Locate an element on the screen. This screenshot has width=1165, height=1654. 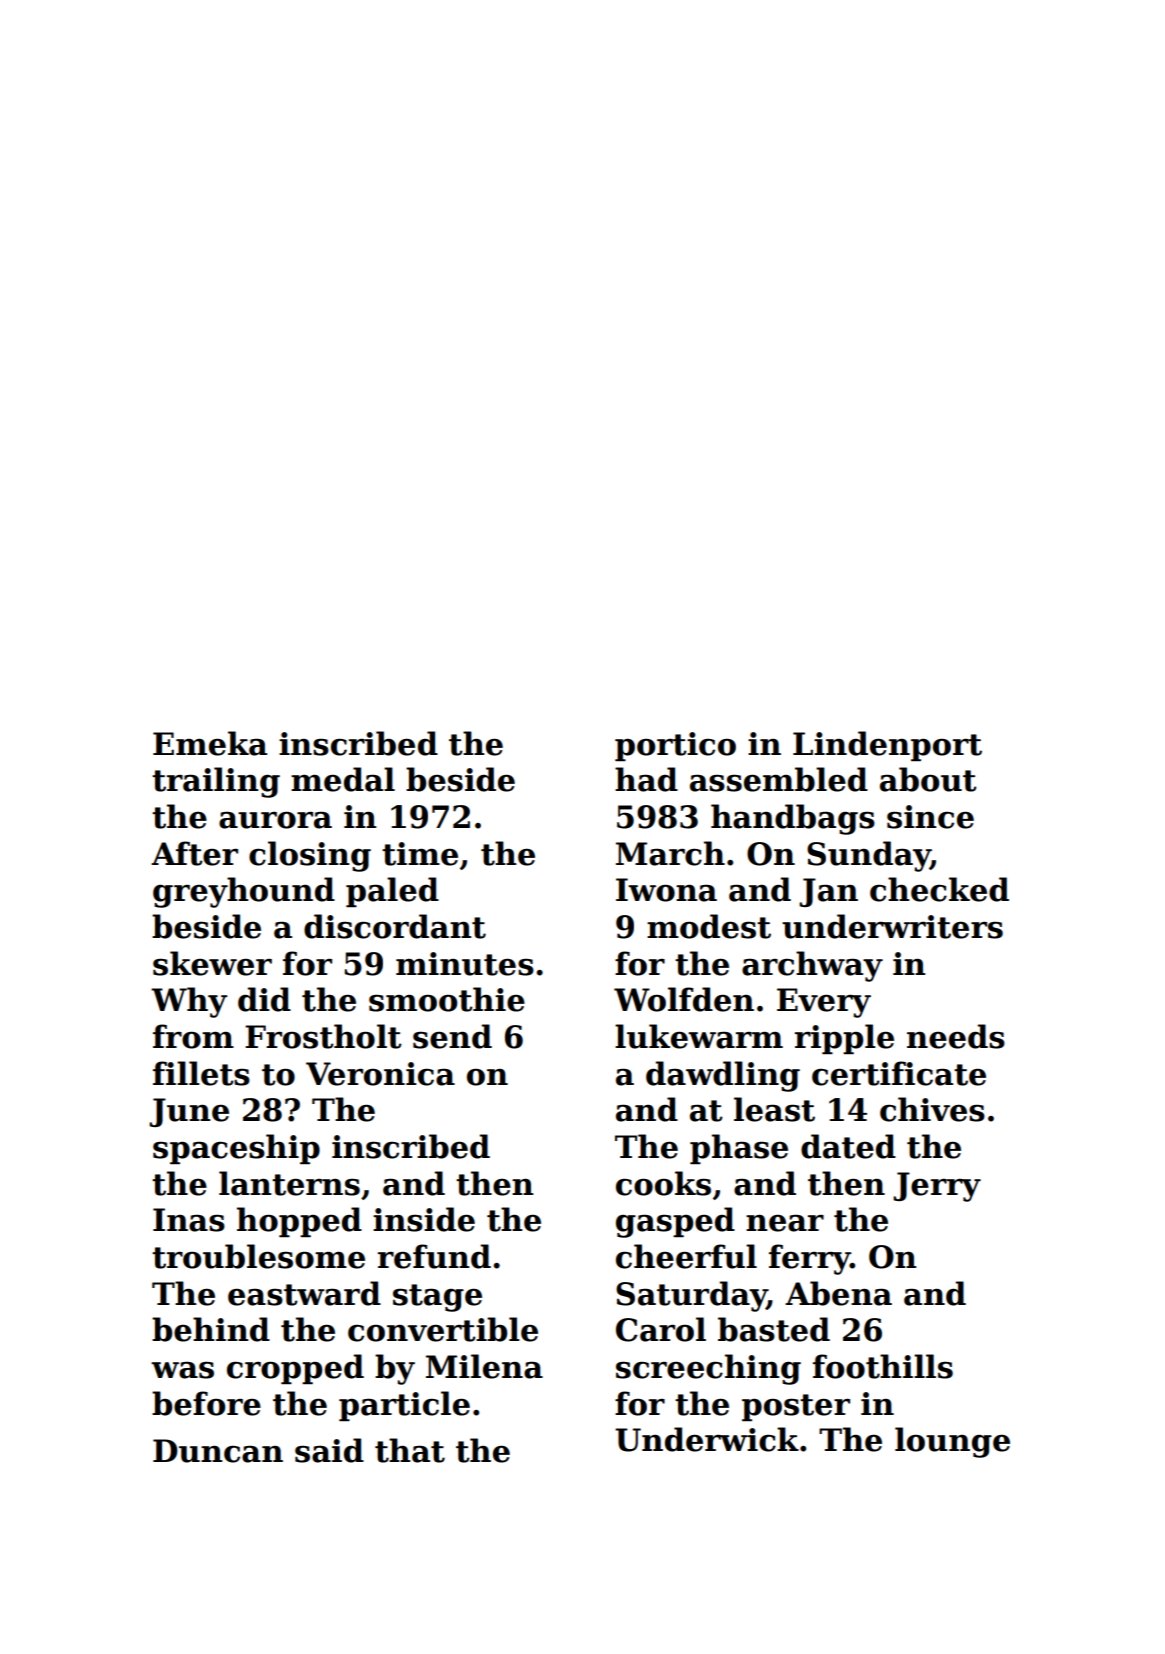
lanterns is located at coordinates (289, 1183).
